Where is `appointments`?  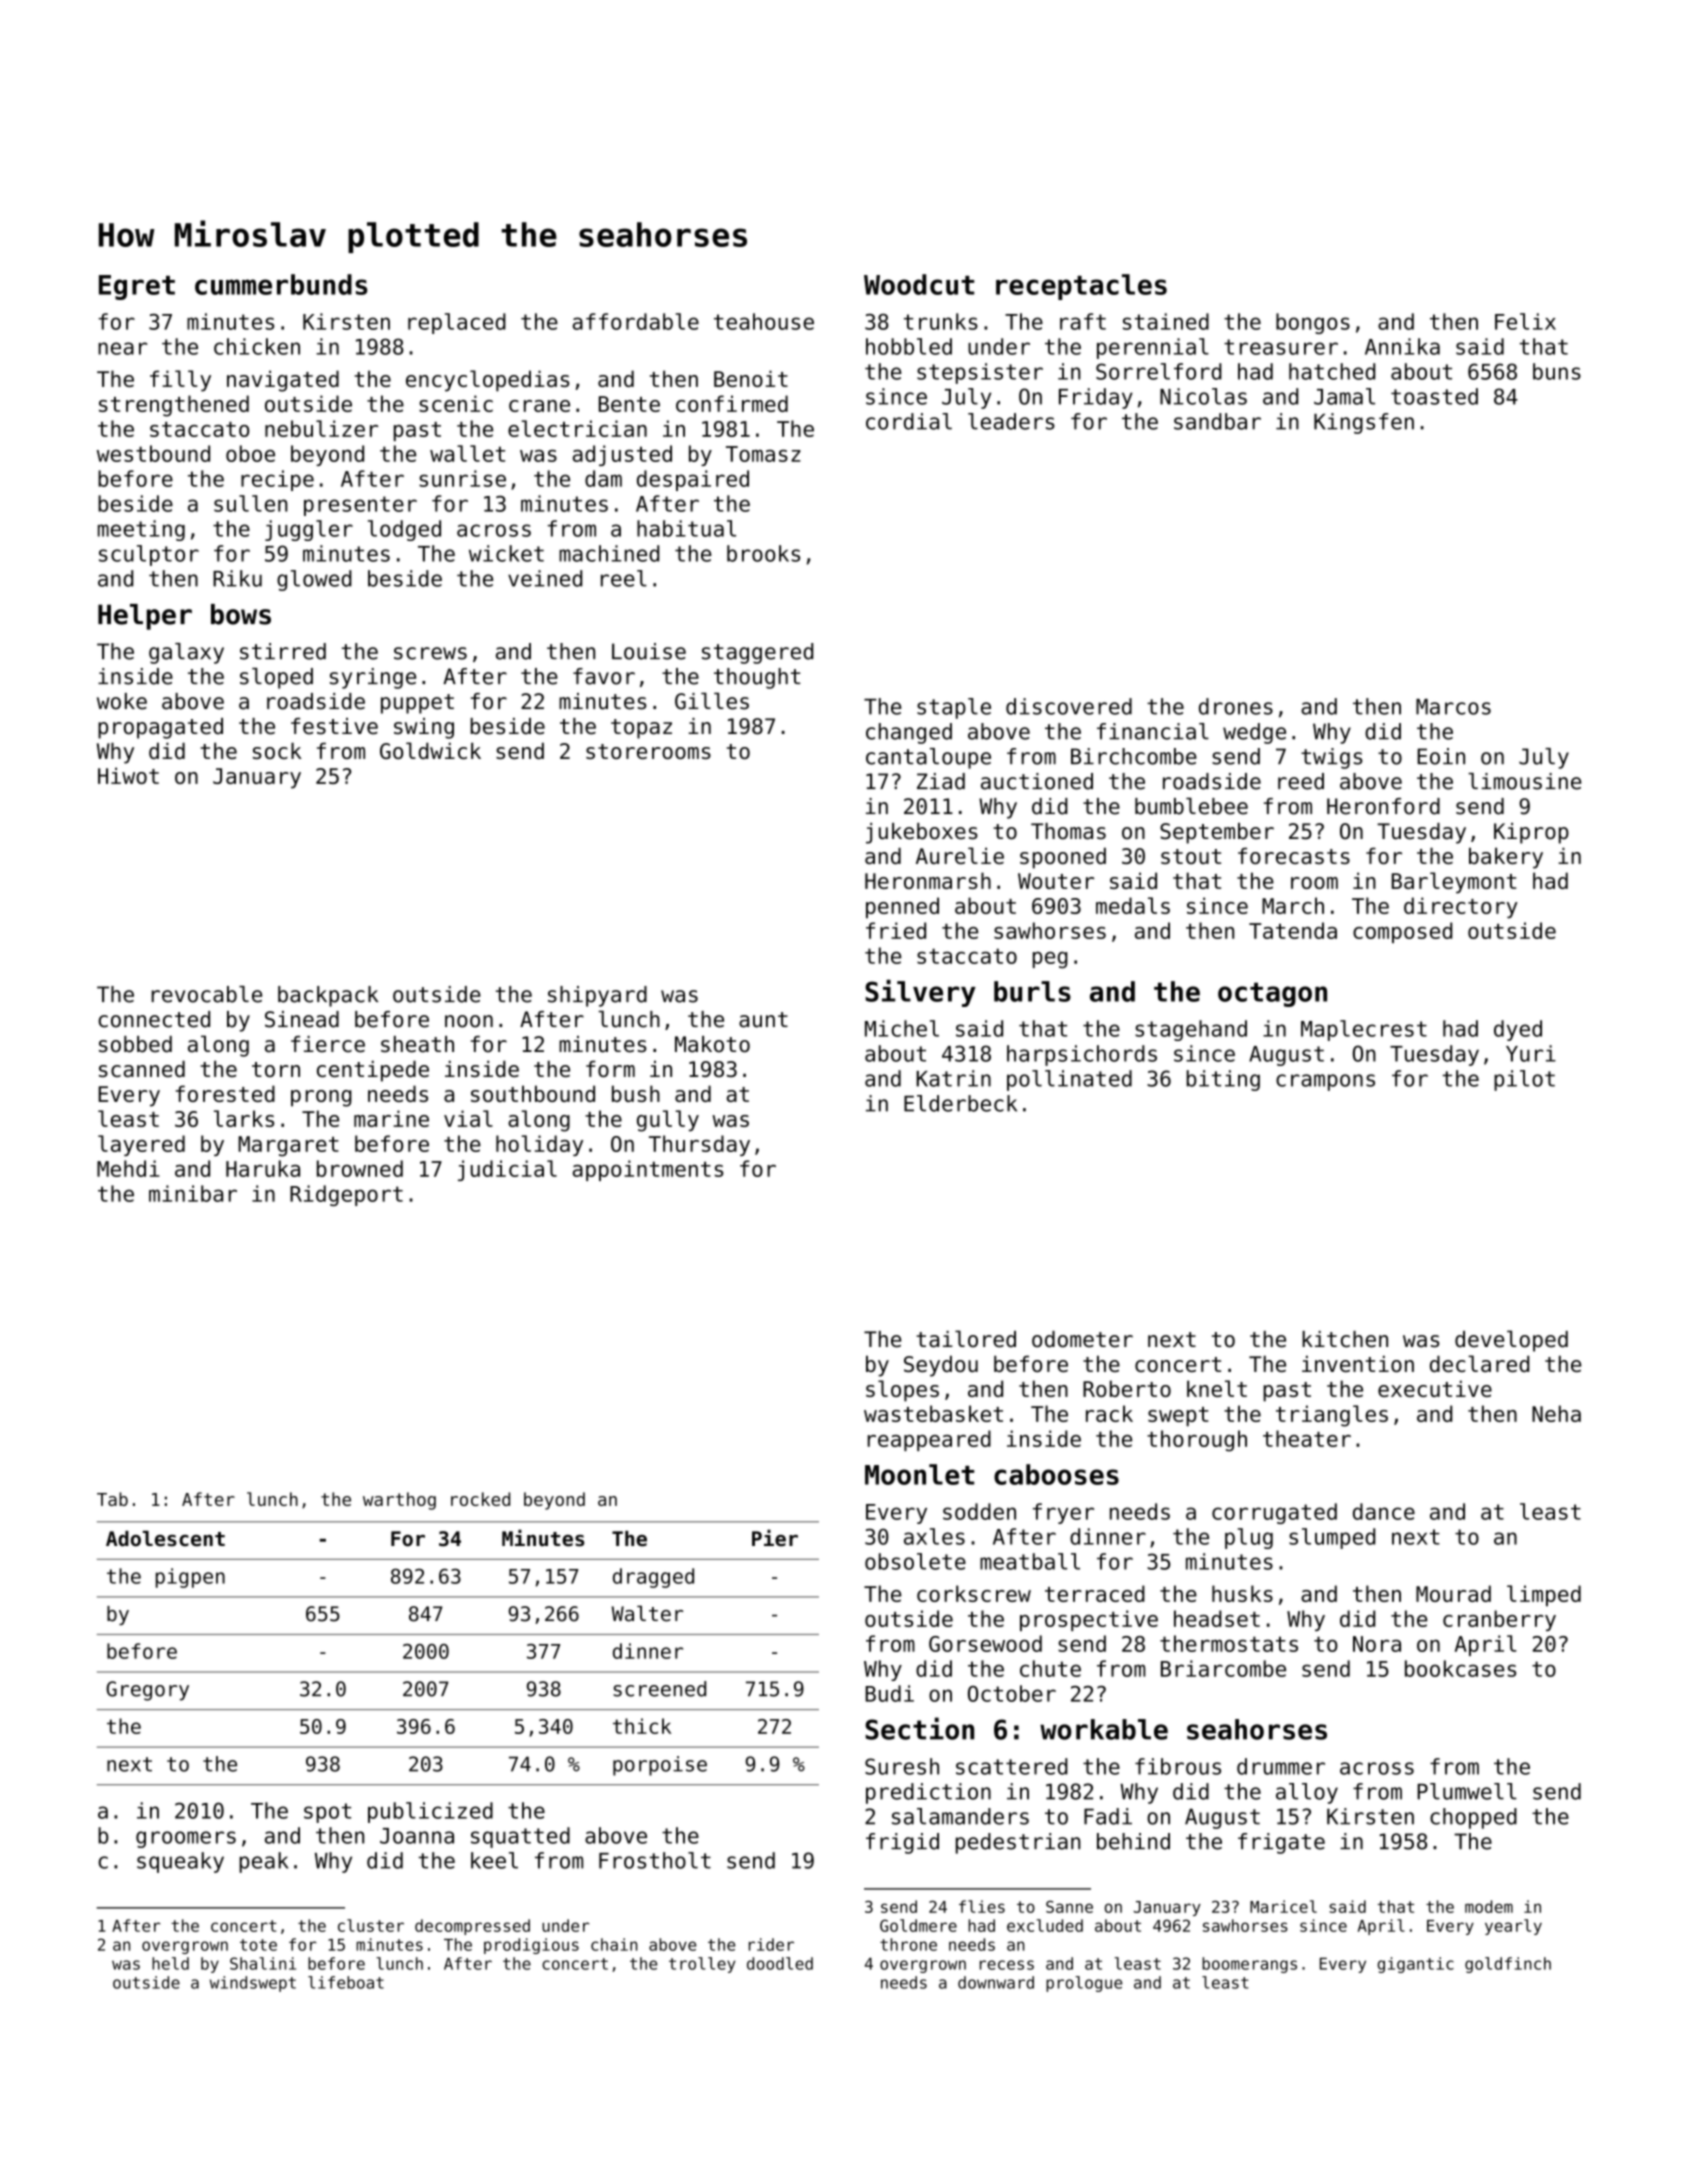
appointments is located at coordinates (648, 1170).
